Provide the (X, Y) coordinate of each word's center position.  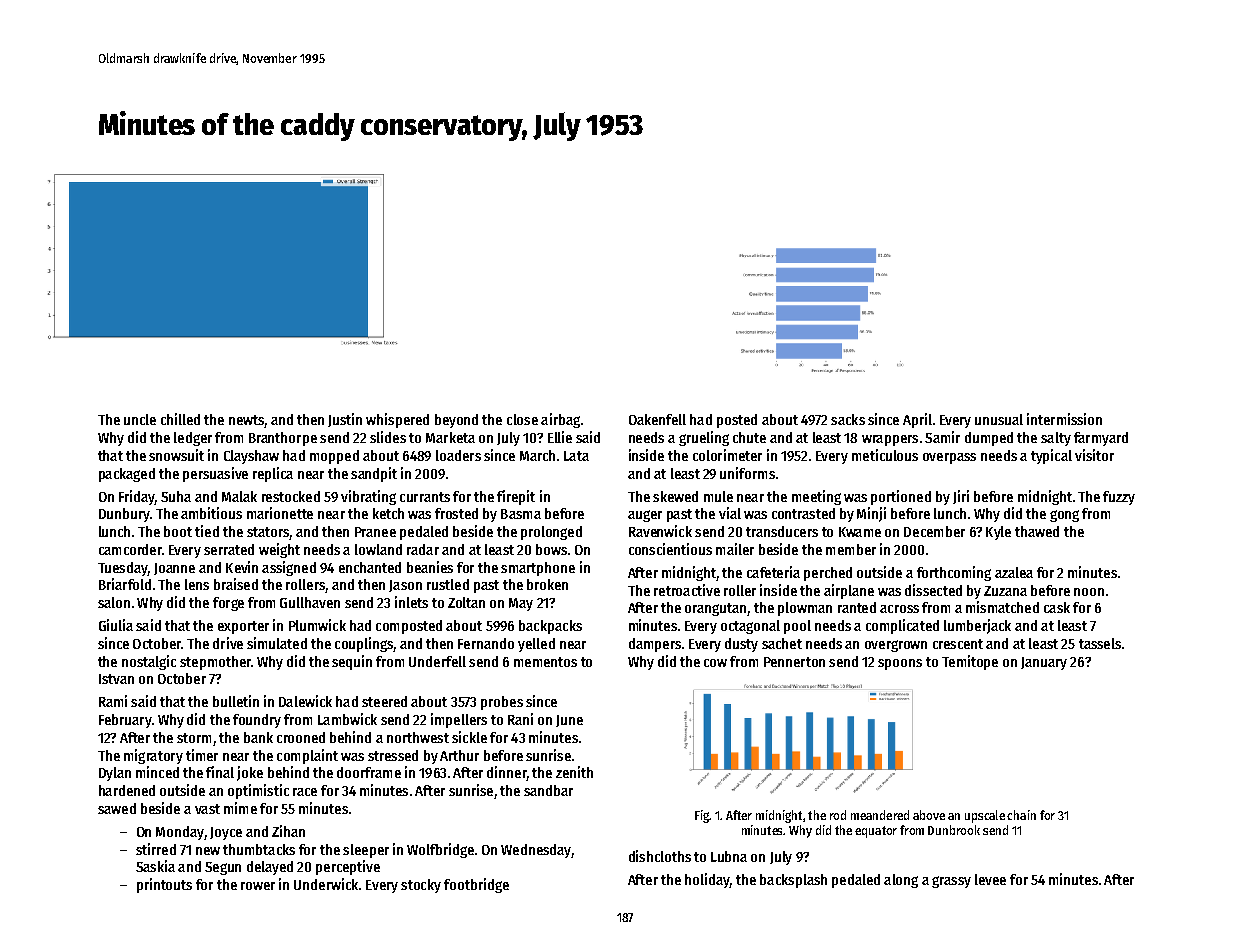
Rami (113, 701)
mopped (334, 457)
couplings (364, 644)
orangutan (715, 609)
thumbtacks (259, 849)
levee (990, 879)
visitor (1094, 455)
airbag (560, 420)
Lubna (729, 856)
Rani (520, 719)
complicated (902, 626)
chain (1021, 815)
